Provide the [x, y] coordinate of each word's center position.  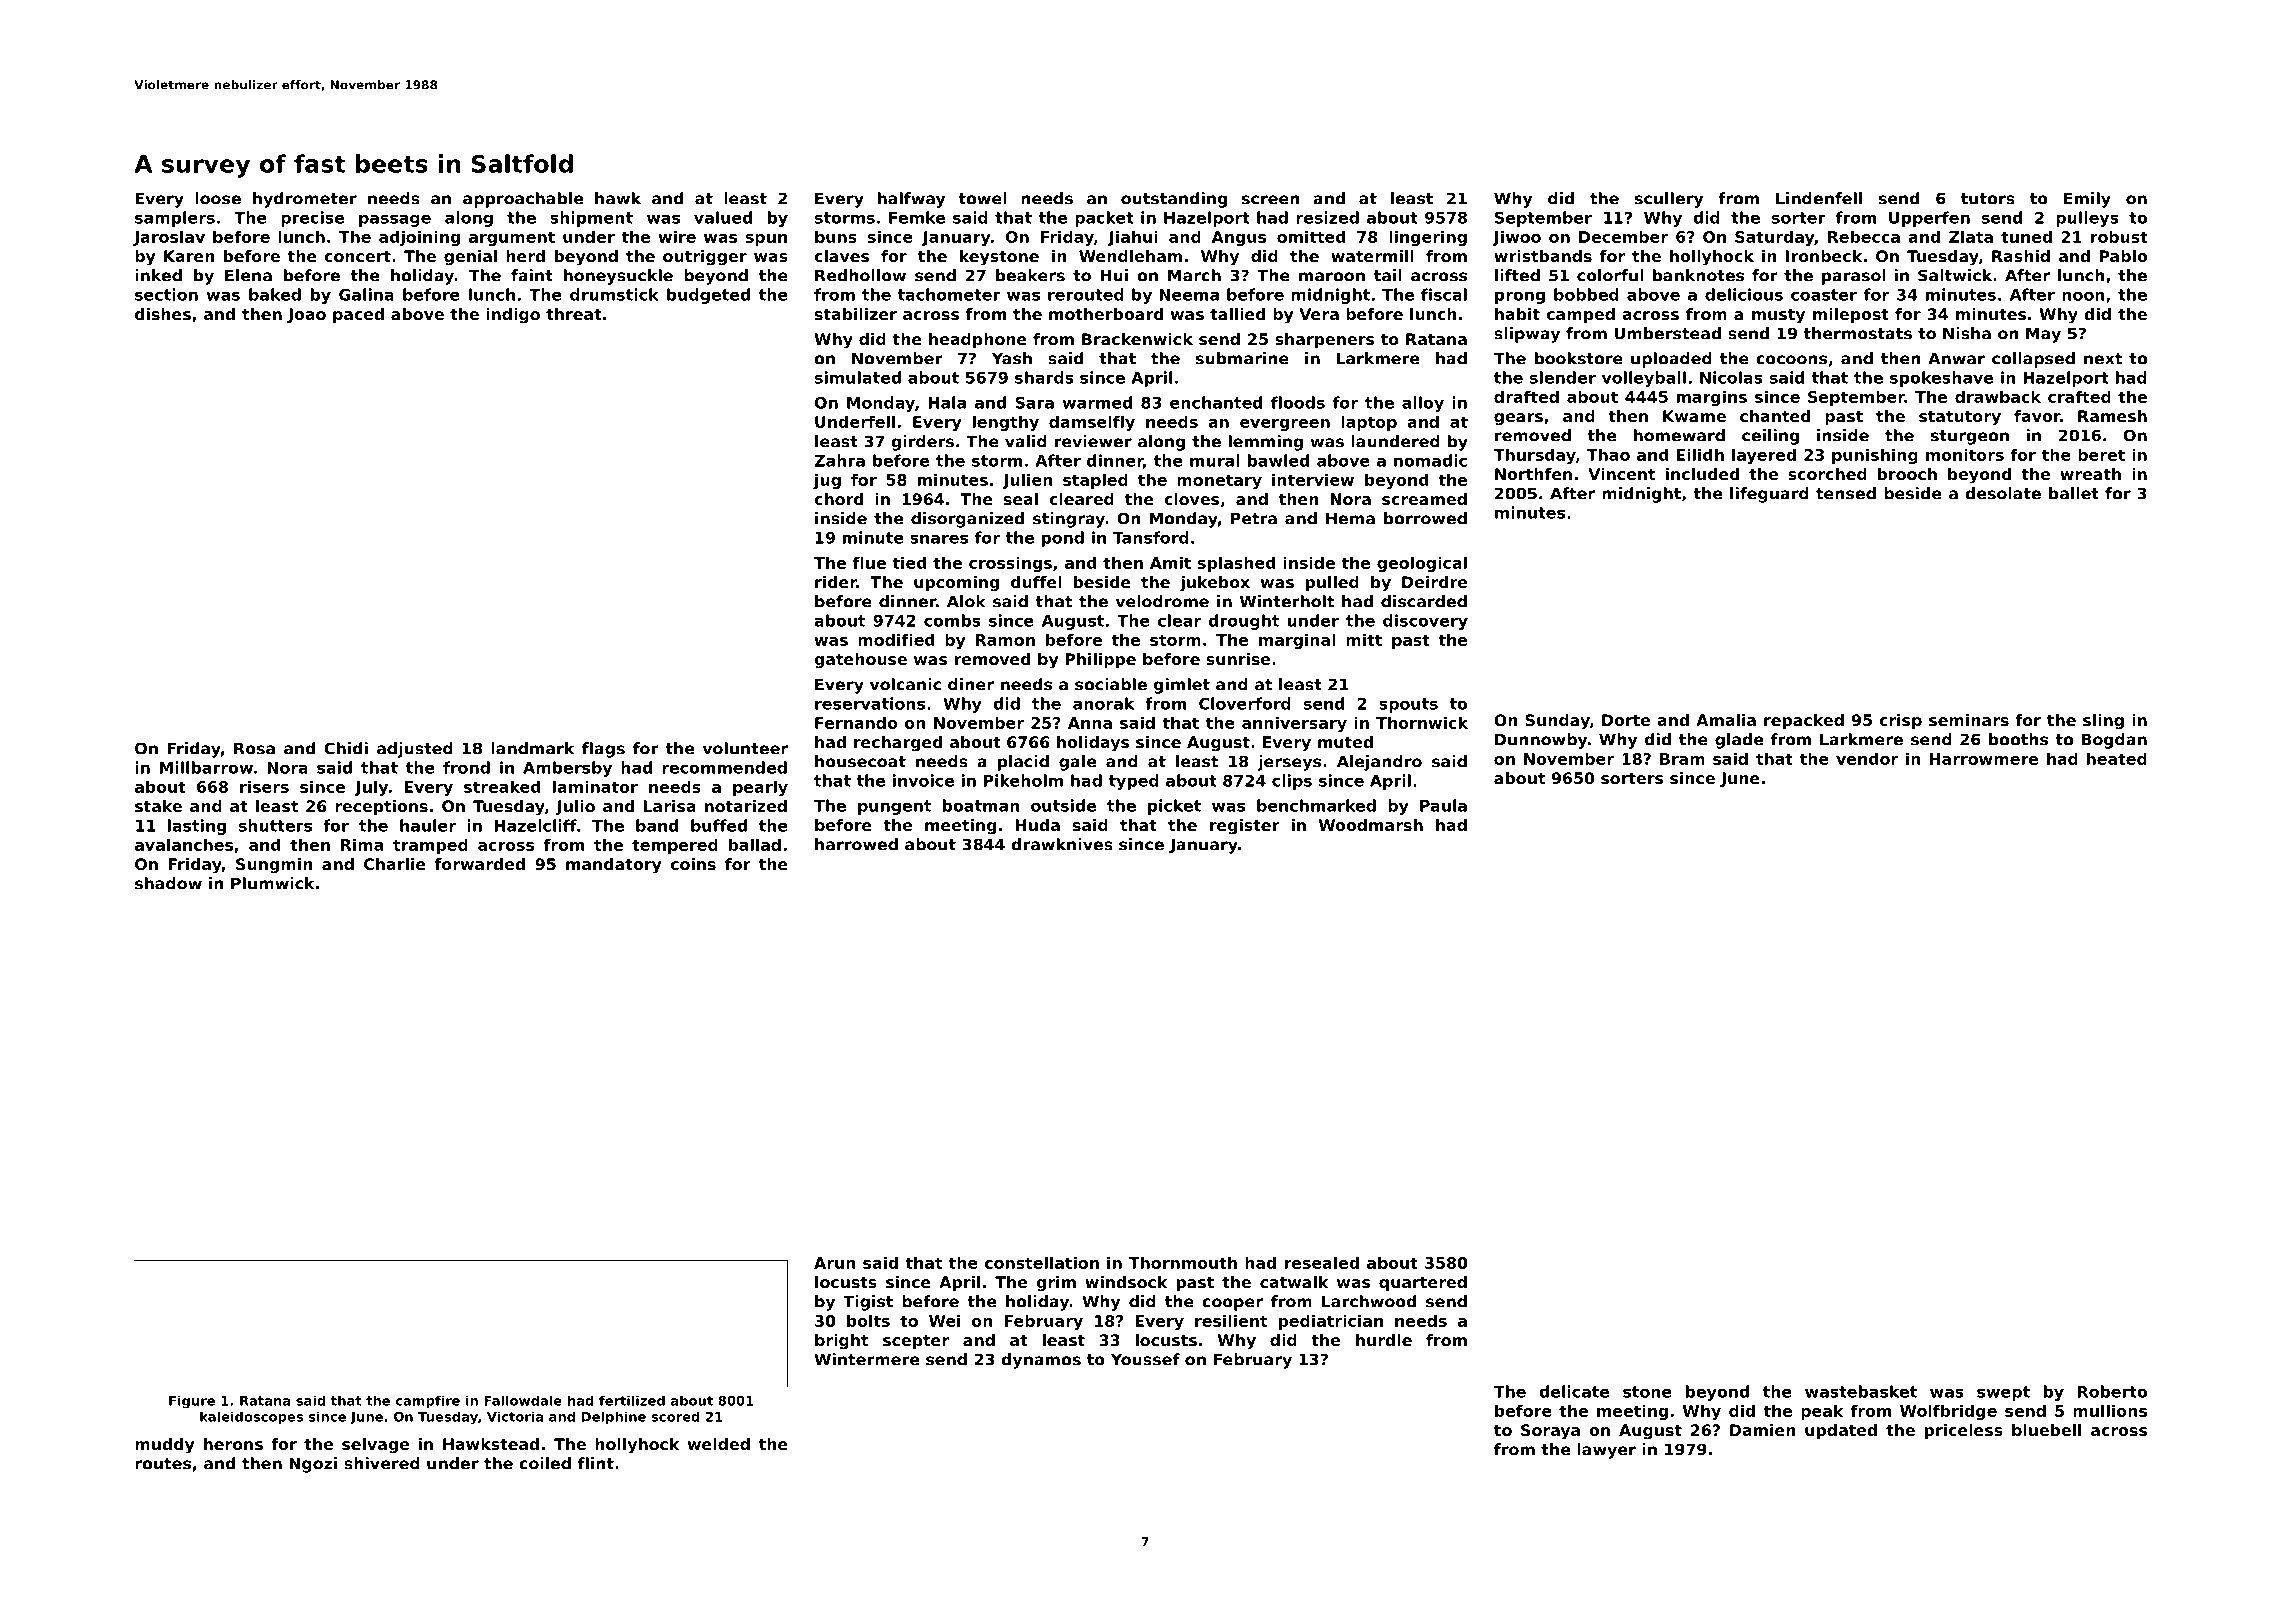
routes [163, 1464]
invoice [923, 780]
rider [836, 582]
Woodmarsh [1371, 825]
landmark [532, 748]
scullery [1669, 200]
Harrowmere [1983, 759]
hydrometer [305, 200]
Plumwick [272, 883]
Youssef [1145, 1359]
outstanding [1174, 200]
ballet [2074, 493]
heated [2117, 758]
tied [909, 562]
